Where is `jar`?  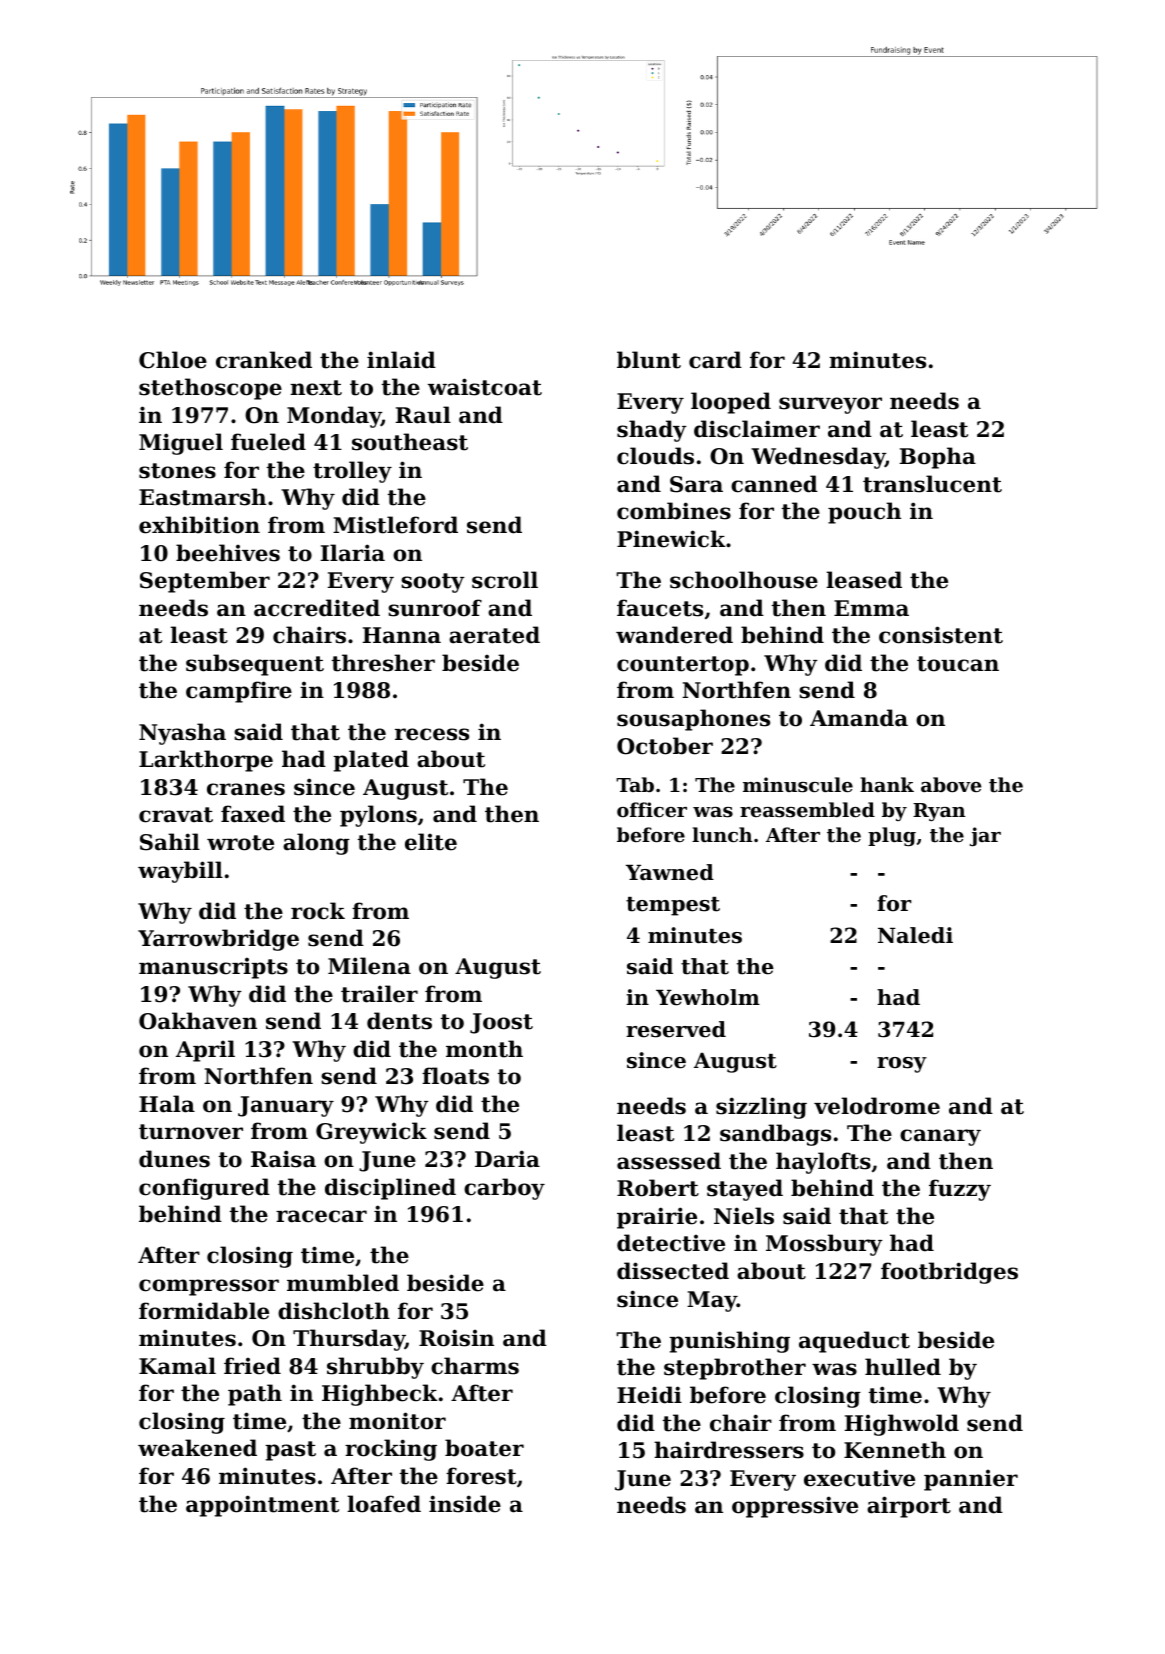 jar is located at coordinates (985, 836).
